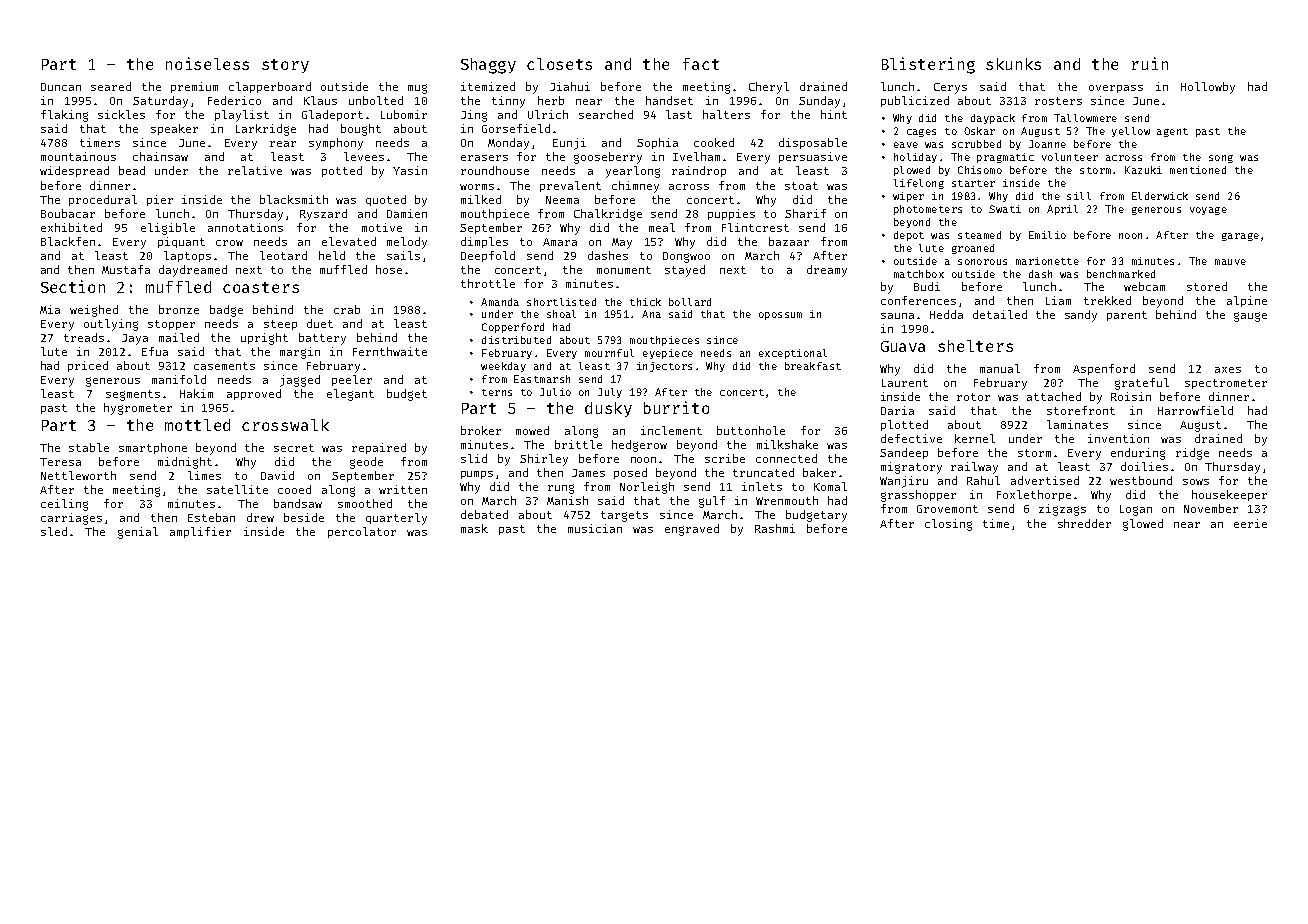 The height and width of the screenshot is (924, 1308). Describe the element at coordinates (551, 100) in the screenshot. I see `herb` at that location.
